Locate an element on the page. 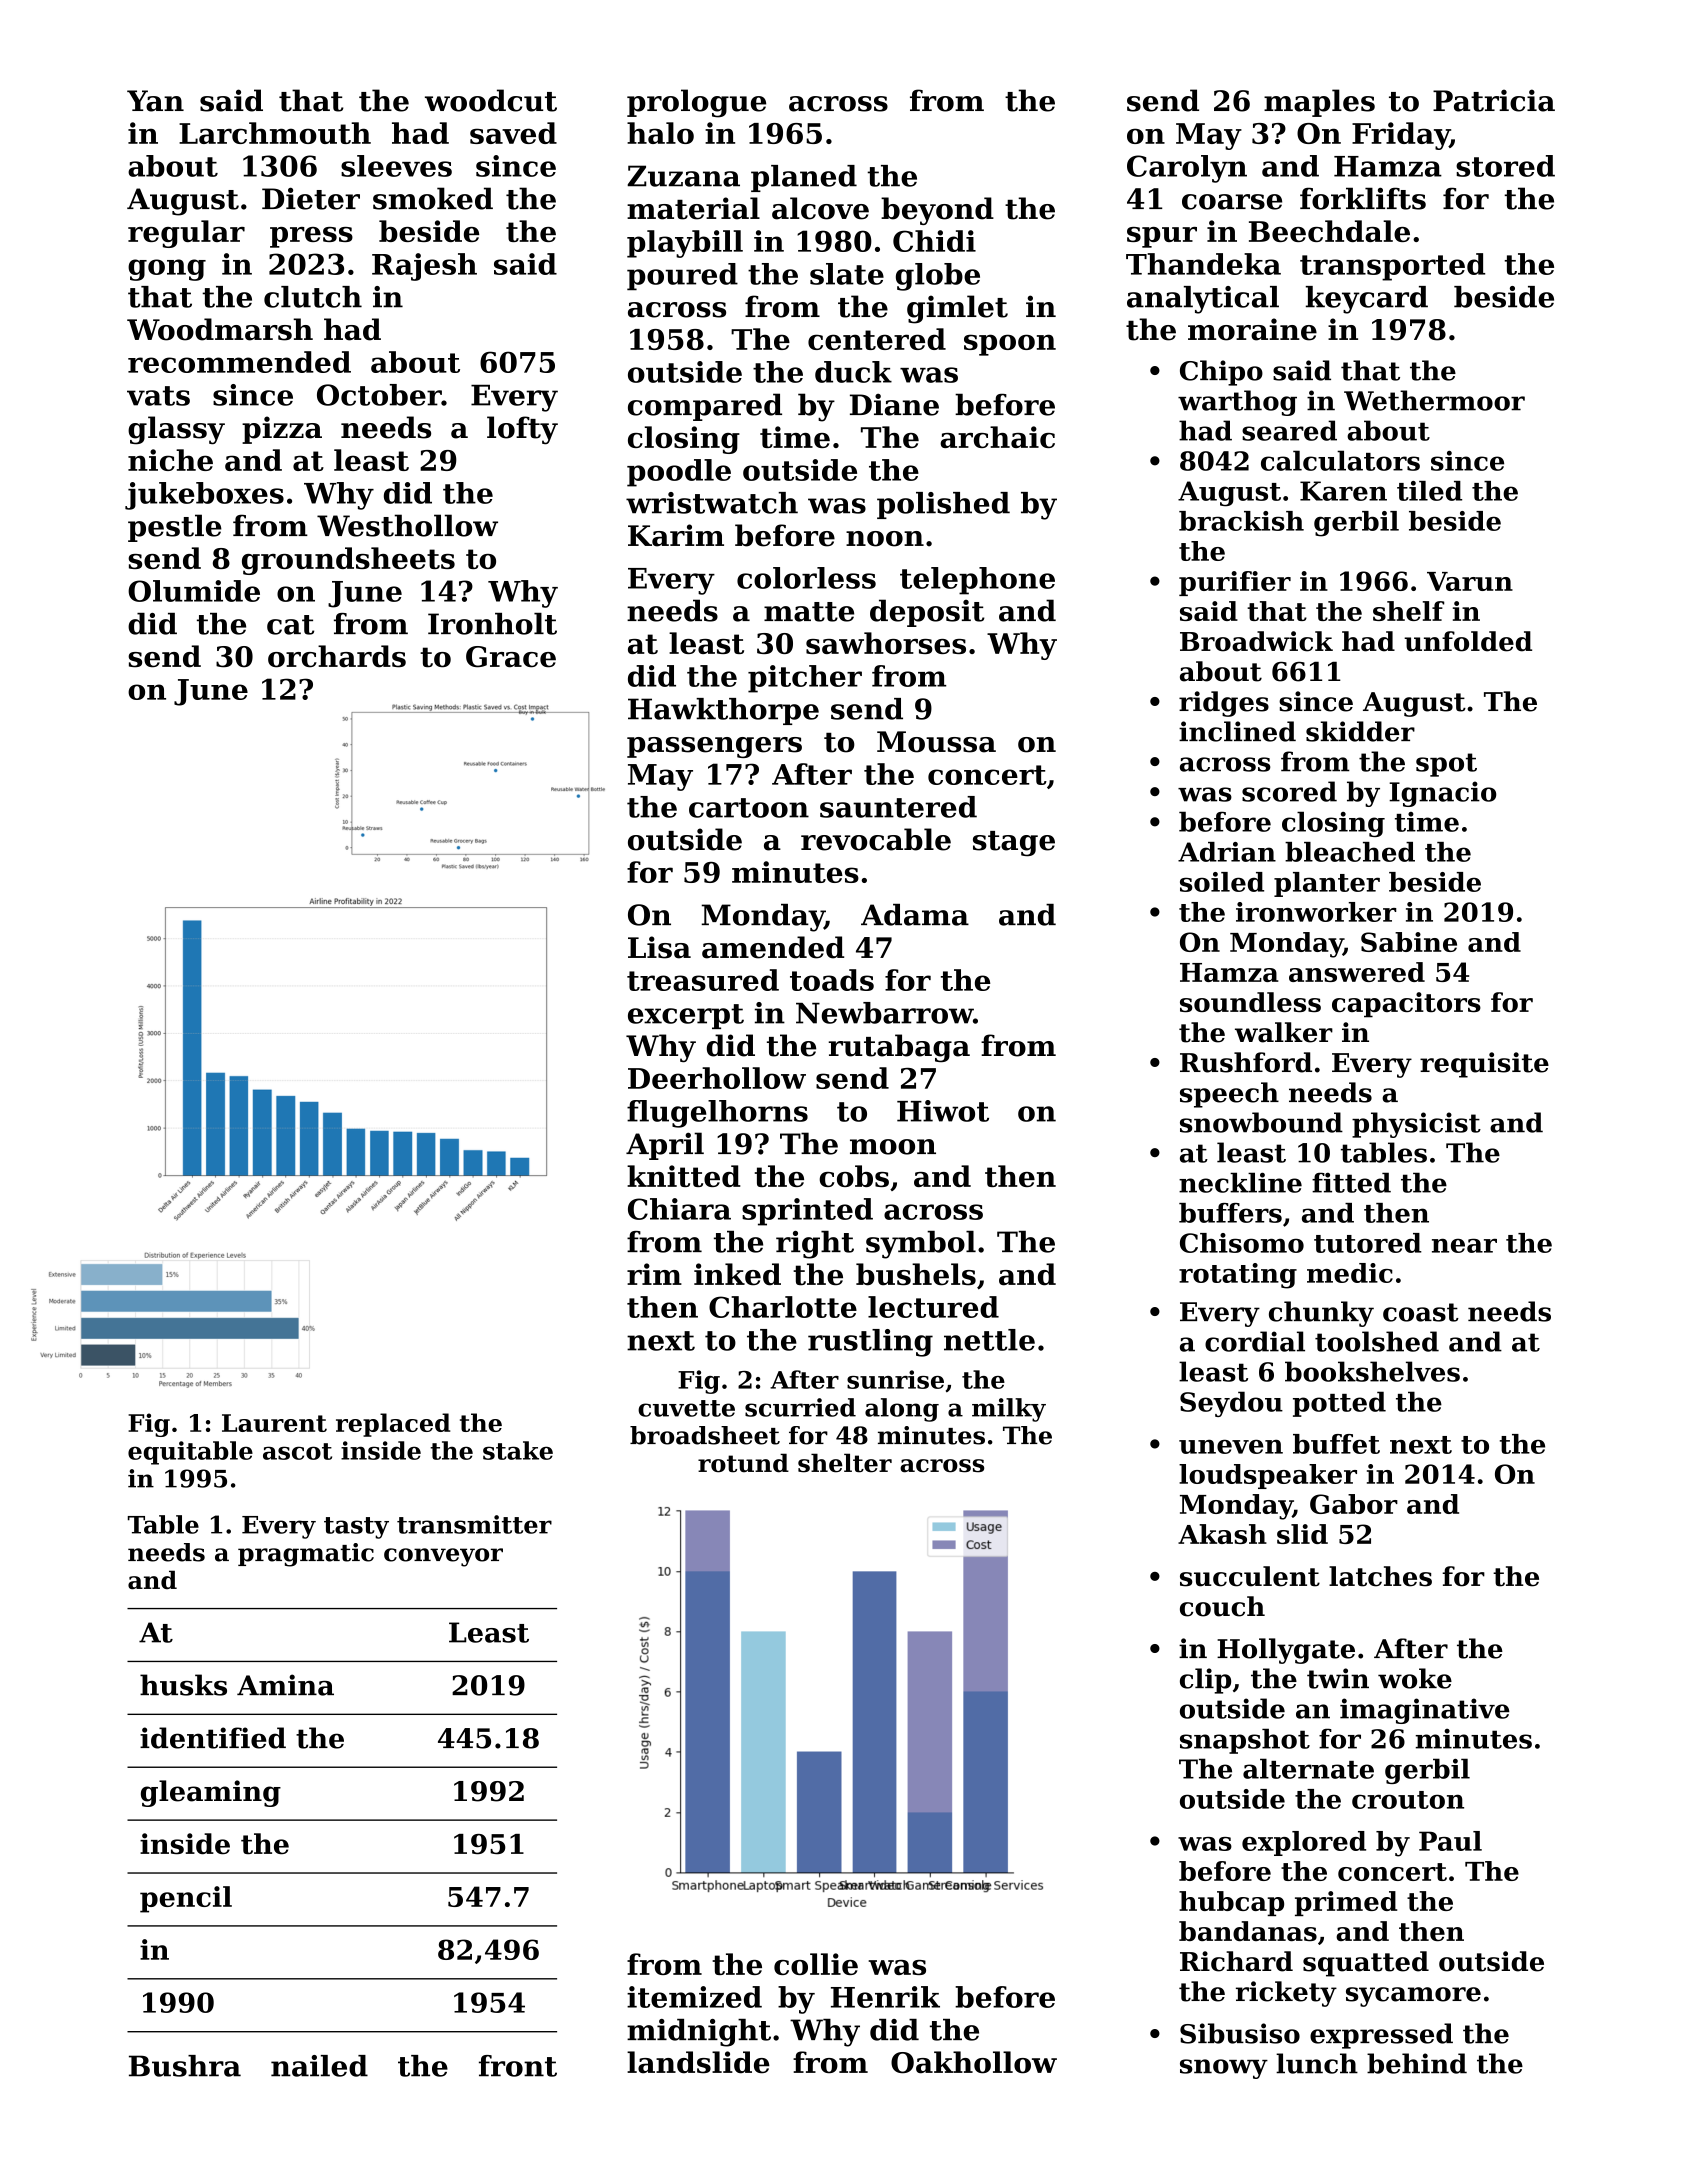 The width and height of the page is (1683, 2178). wristwatch is located at coordinates (712, 503).
